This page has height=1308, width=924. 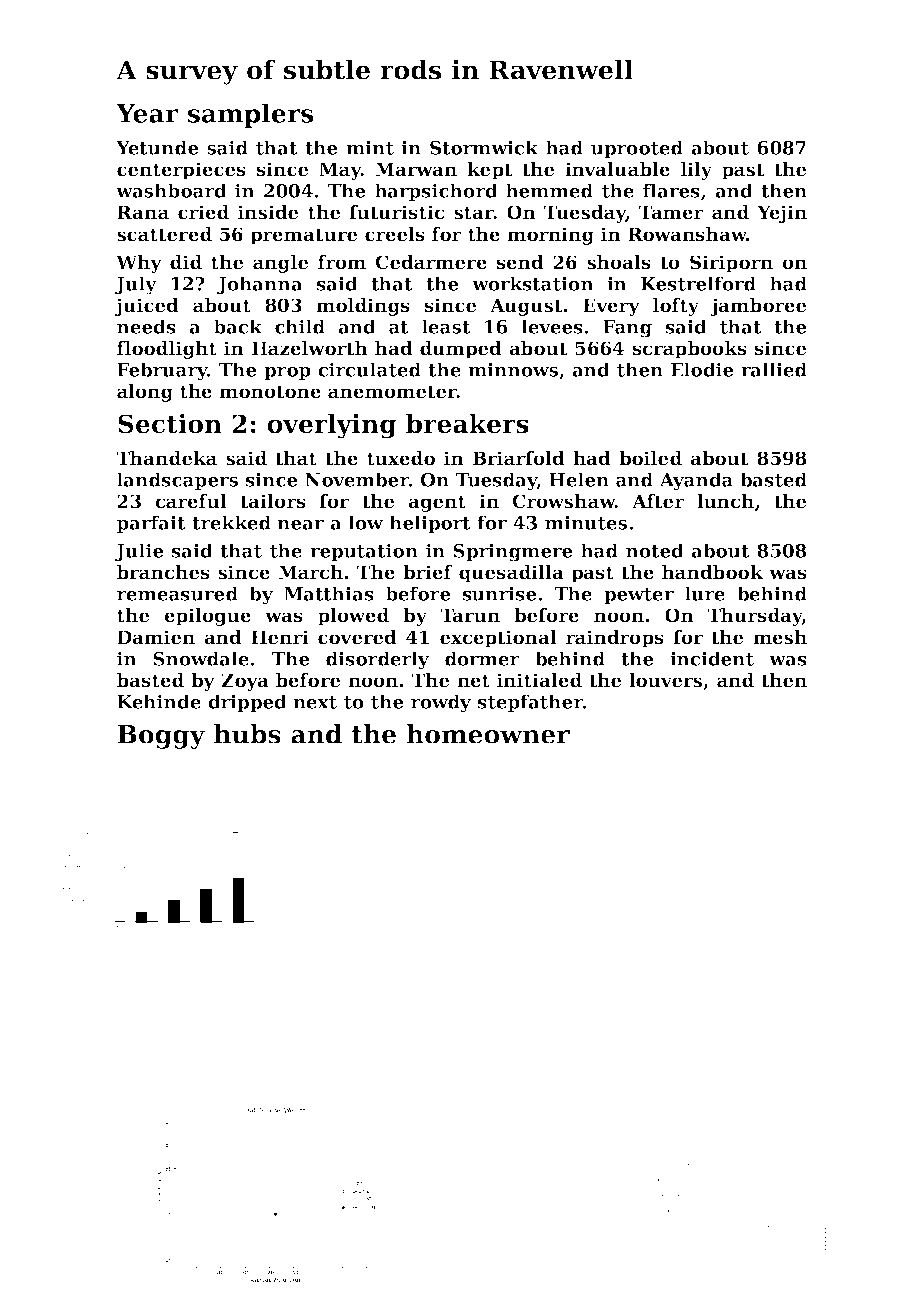 What do you see at coordinates (245, 682) in the page?
I see `Zoya` at bounding box center [245, 682].
